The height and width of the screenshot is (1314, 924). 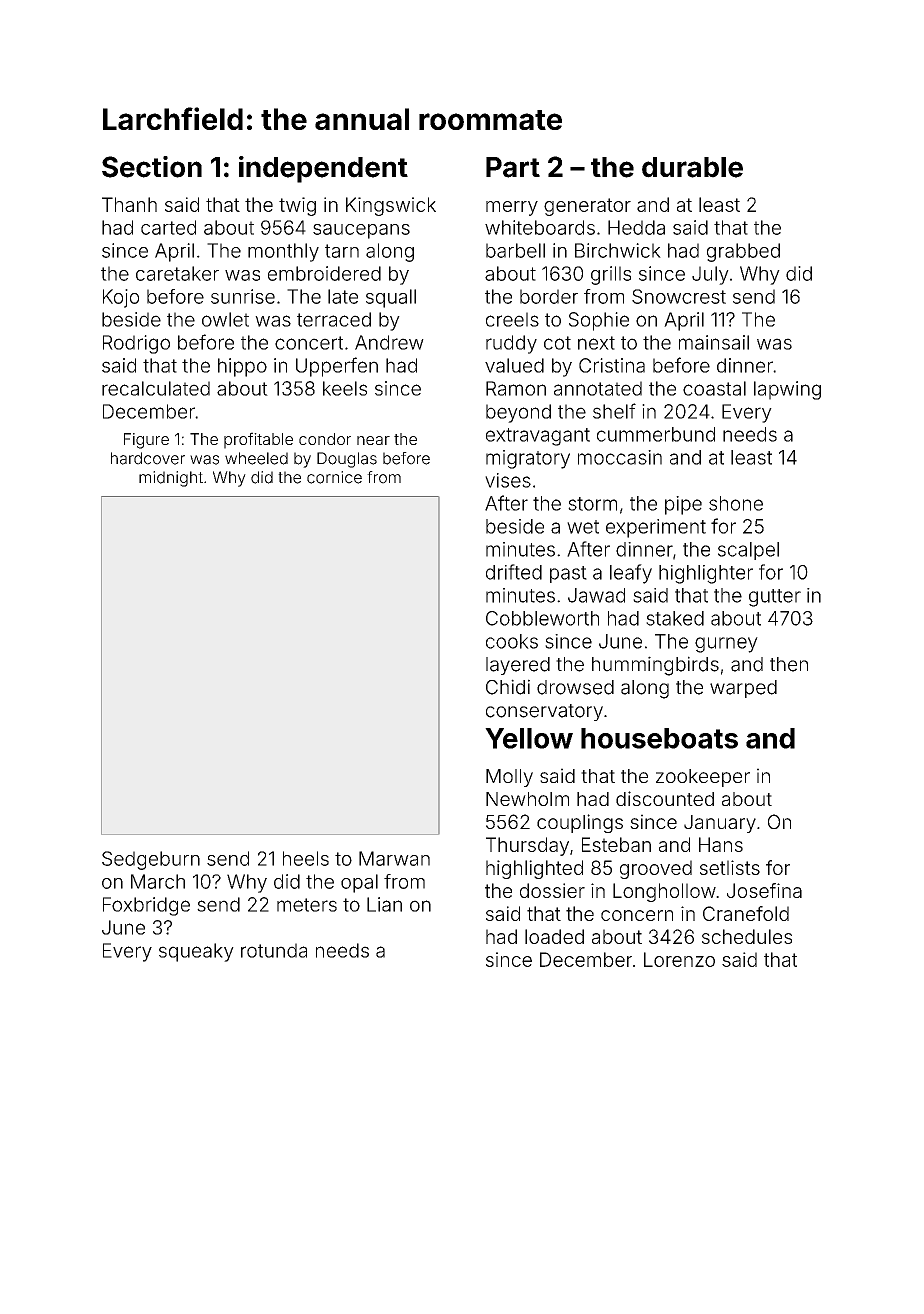 What do you see at coordinates (389, 342) in the screenshot?
I see `Andrew` at bounding box center [389, 342].
